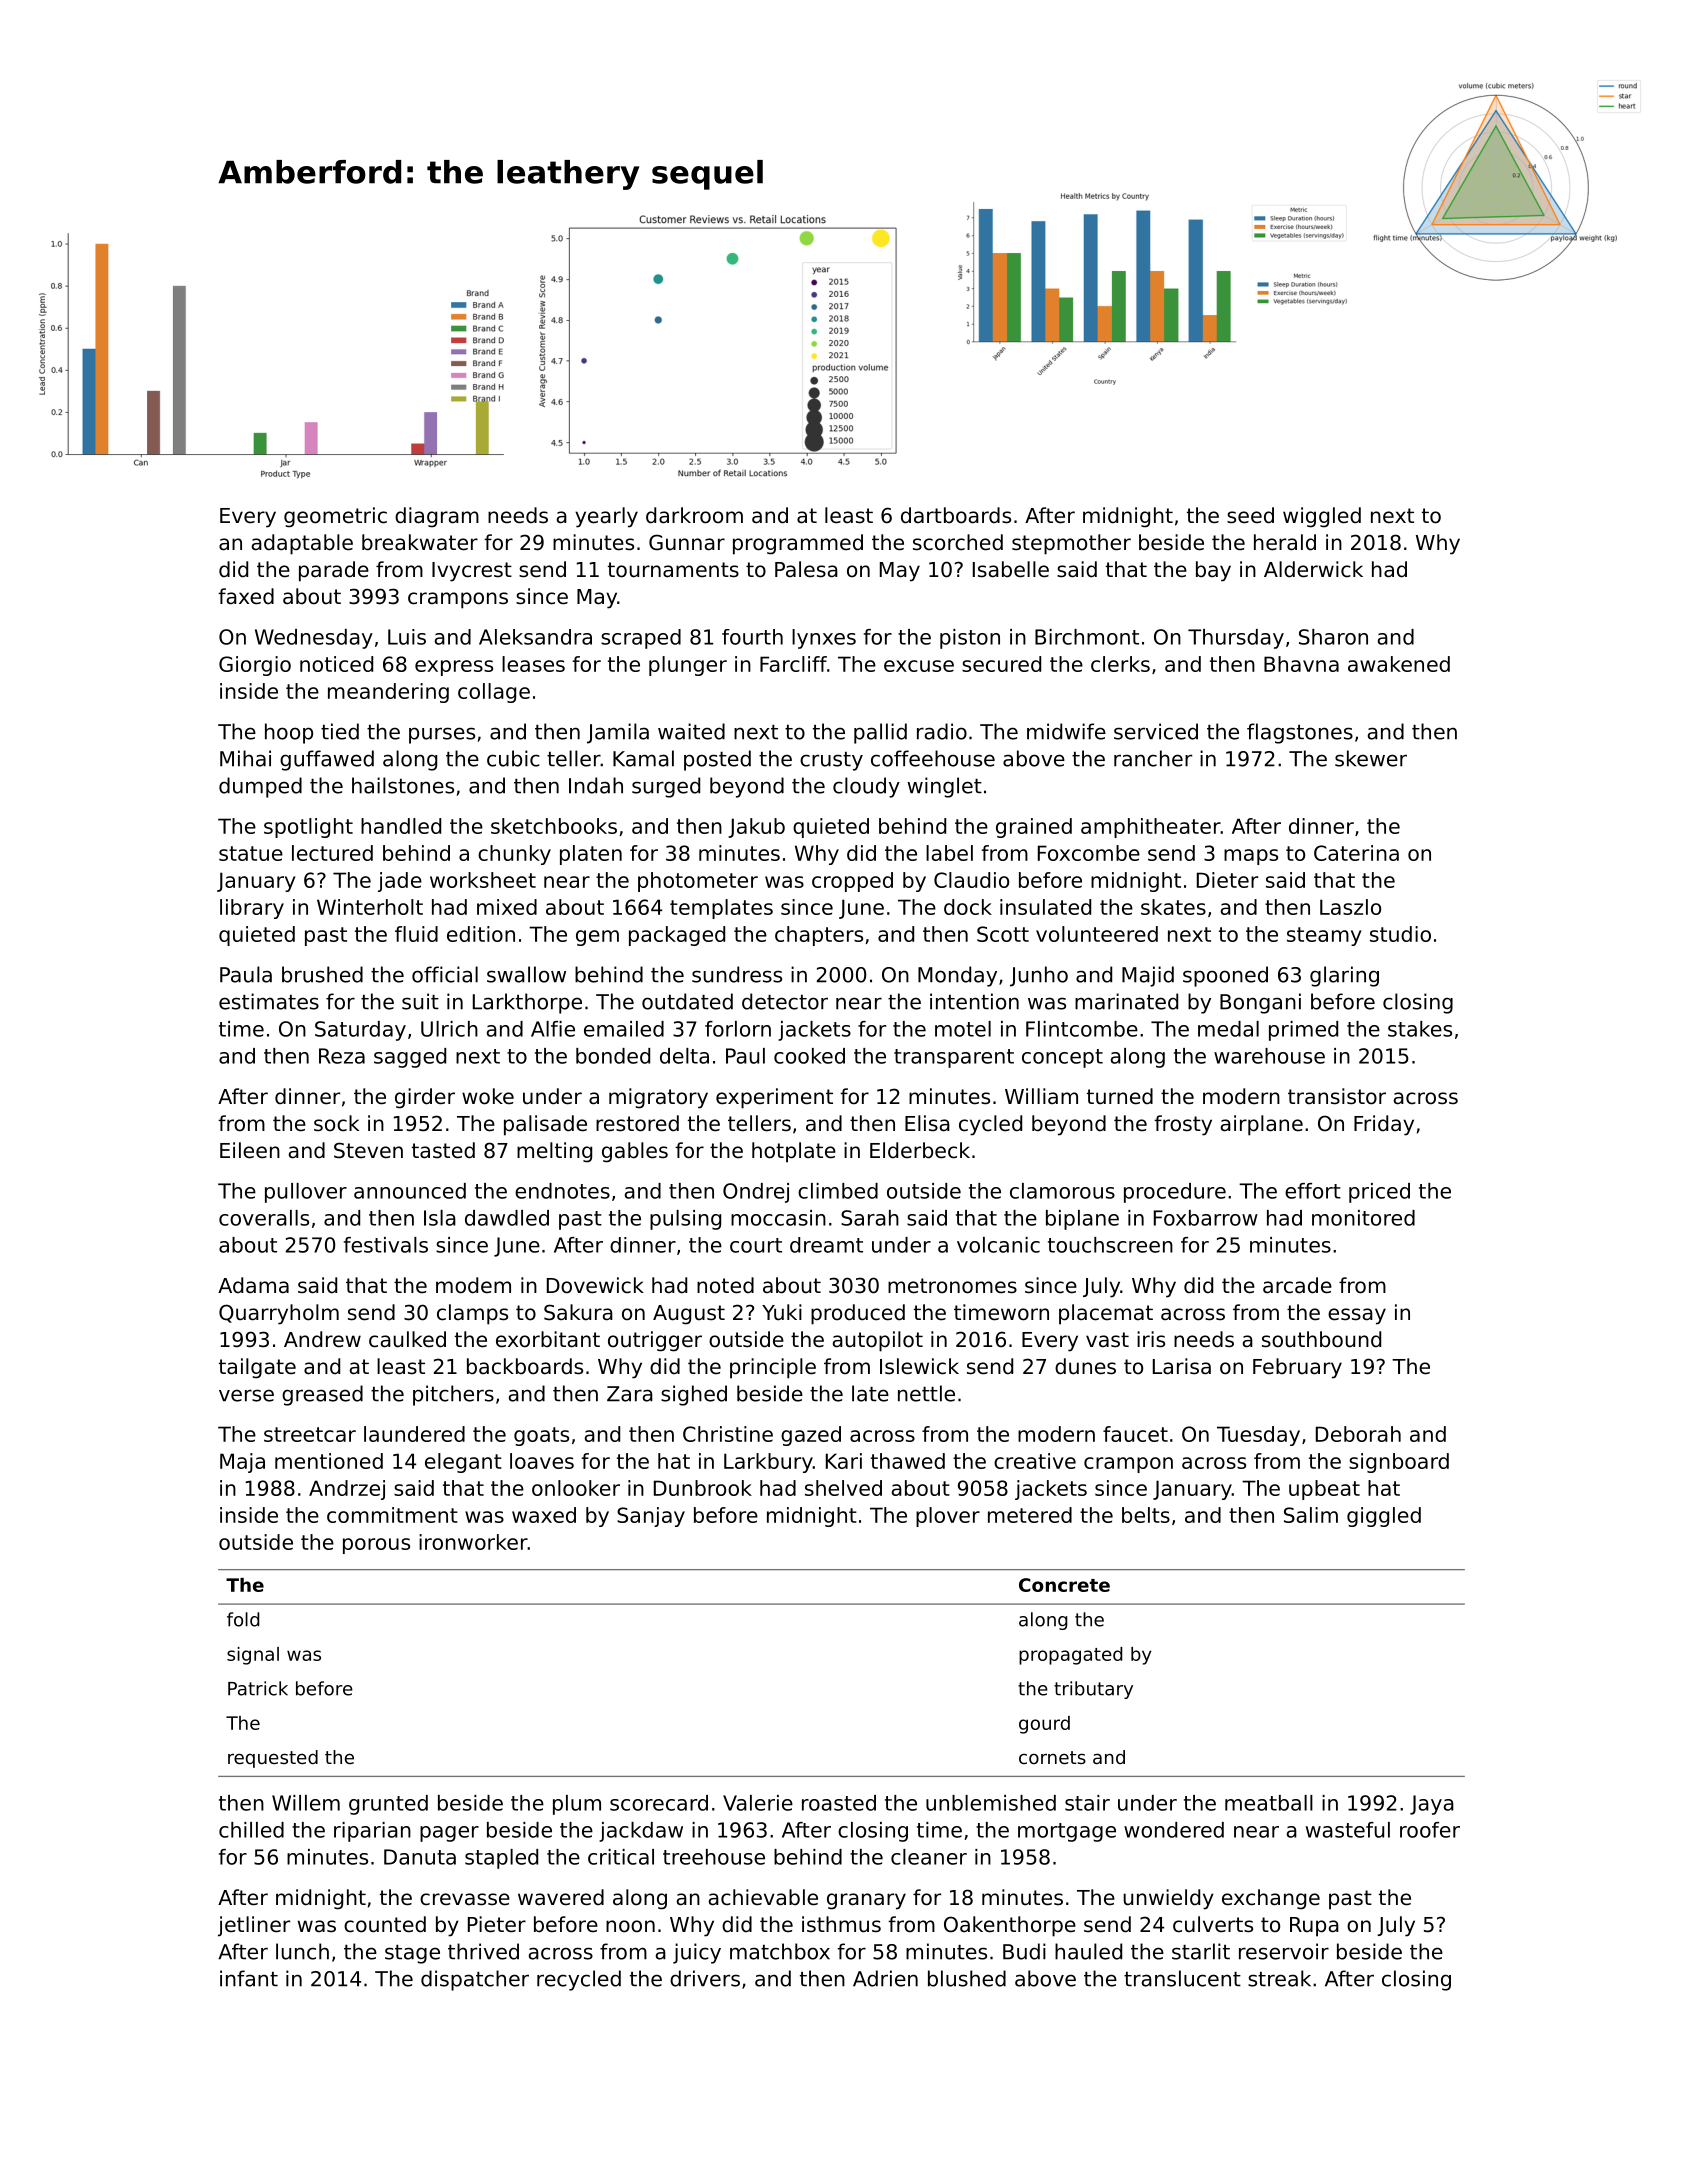 The image size is (1683, 2178). What do you see at coordinates (249, 1978) in the image?
I see `infant` at bounding box center [249, 1978].
